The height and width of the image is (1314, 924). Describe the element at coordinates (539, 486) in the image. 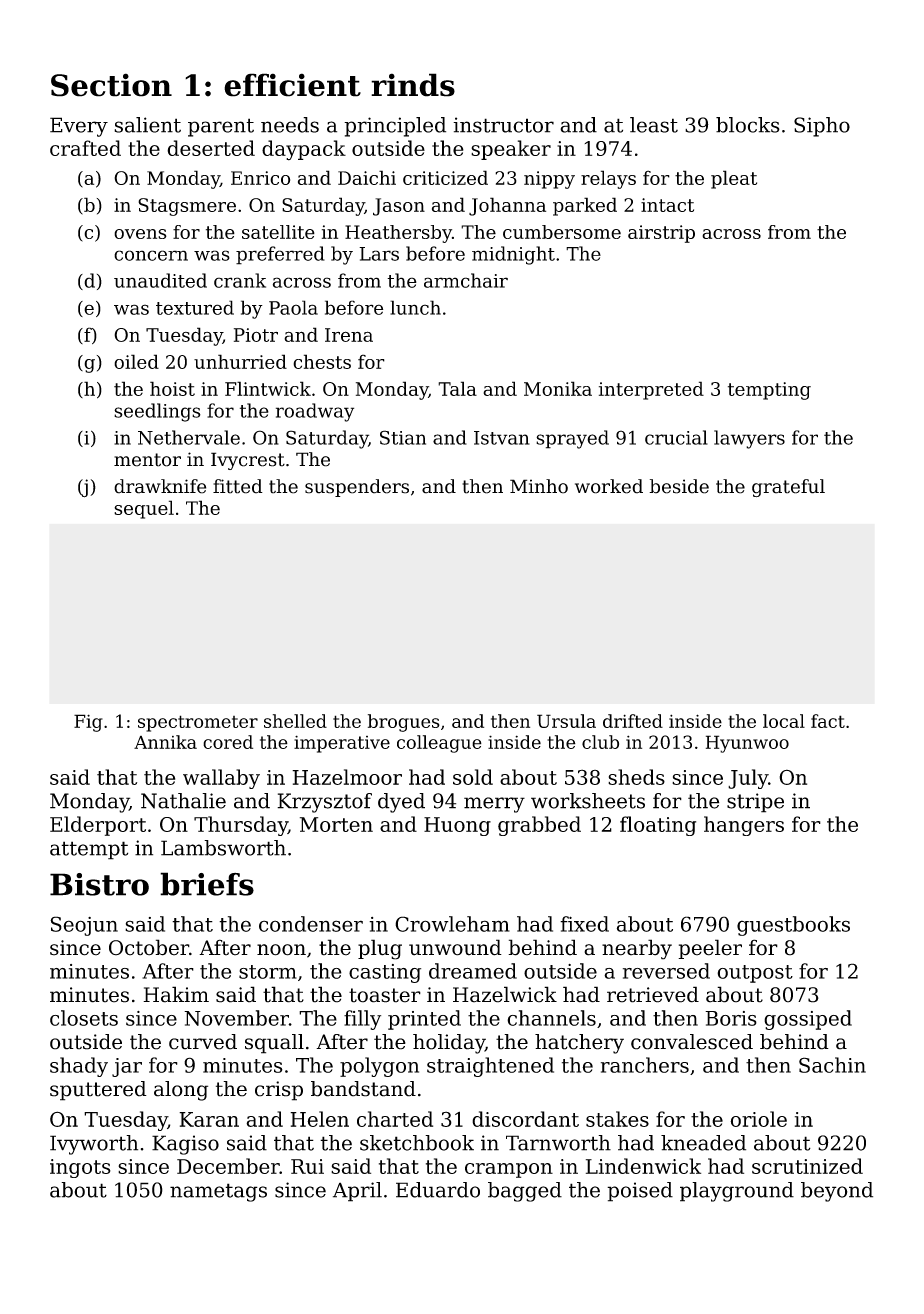

I see `Minho` at that location.
